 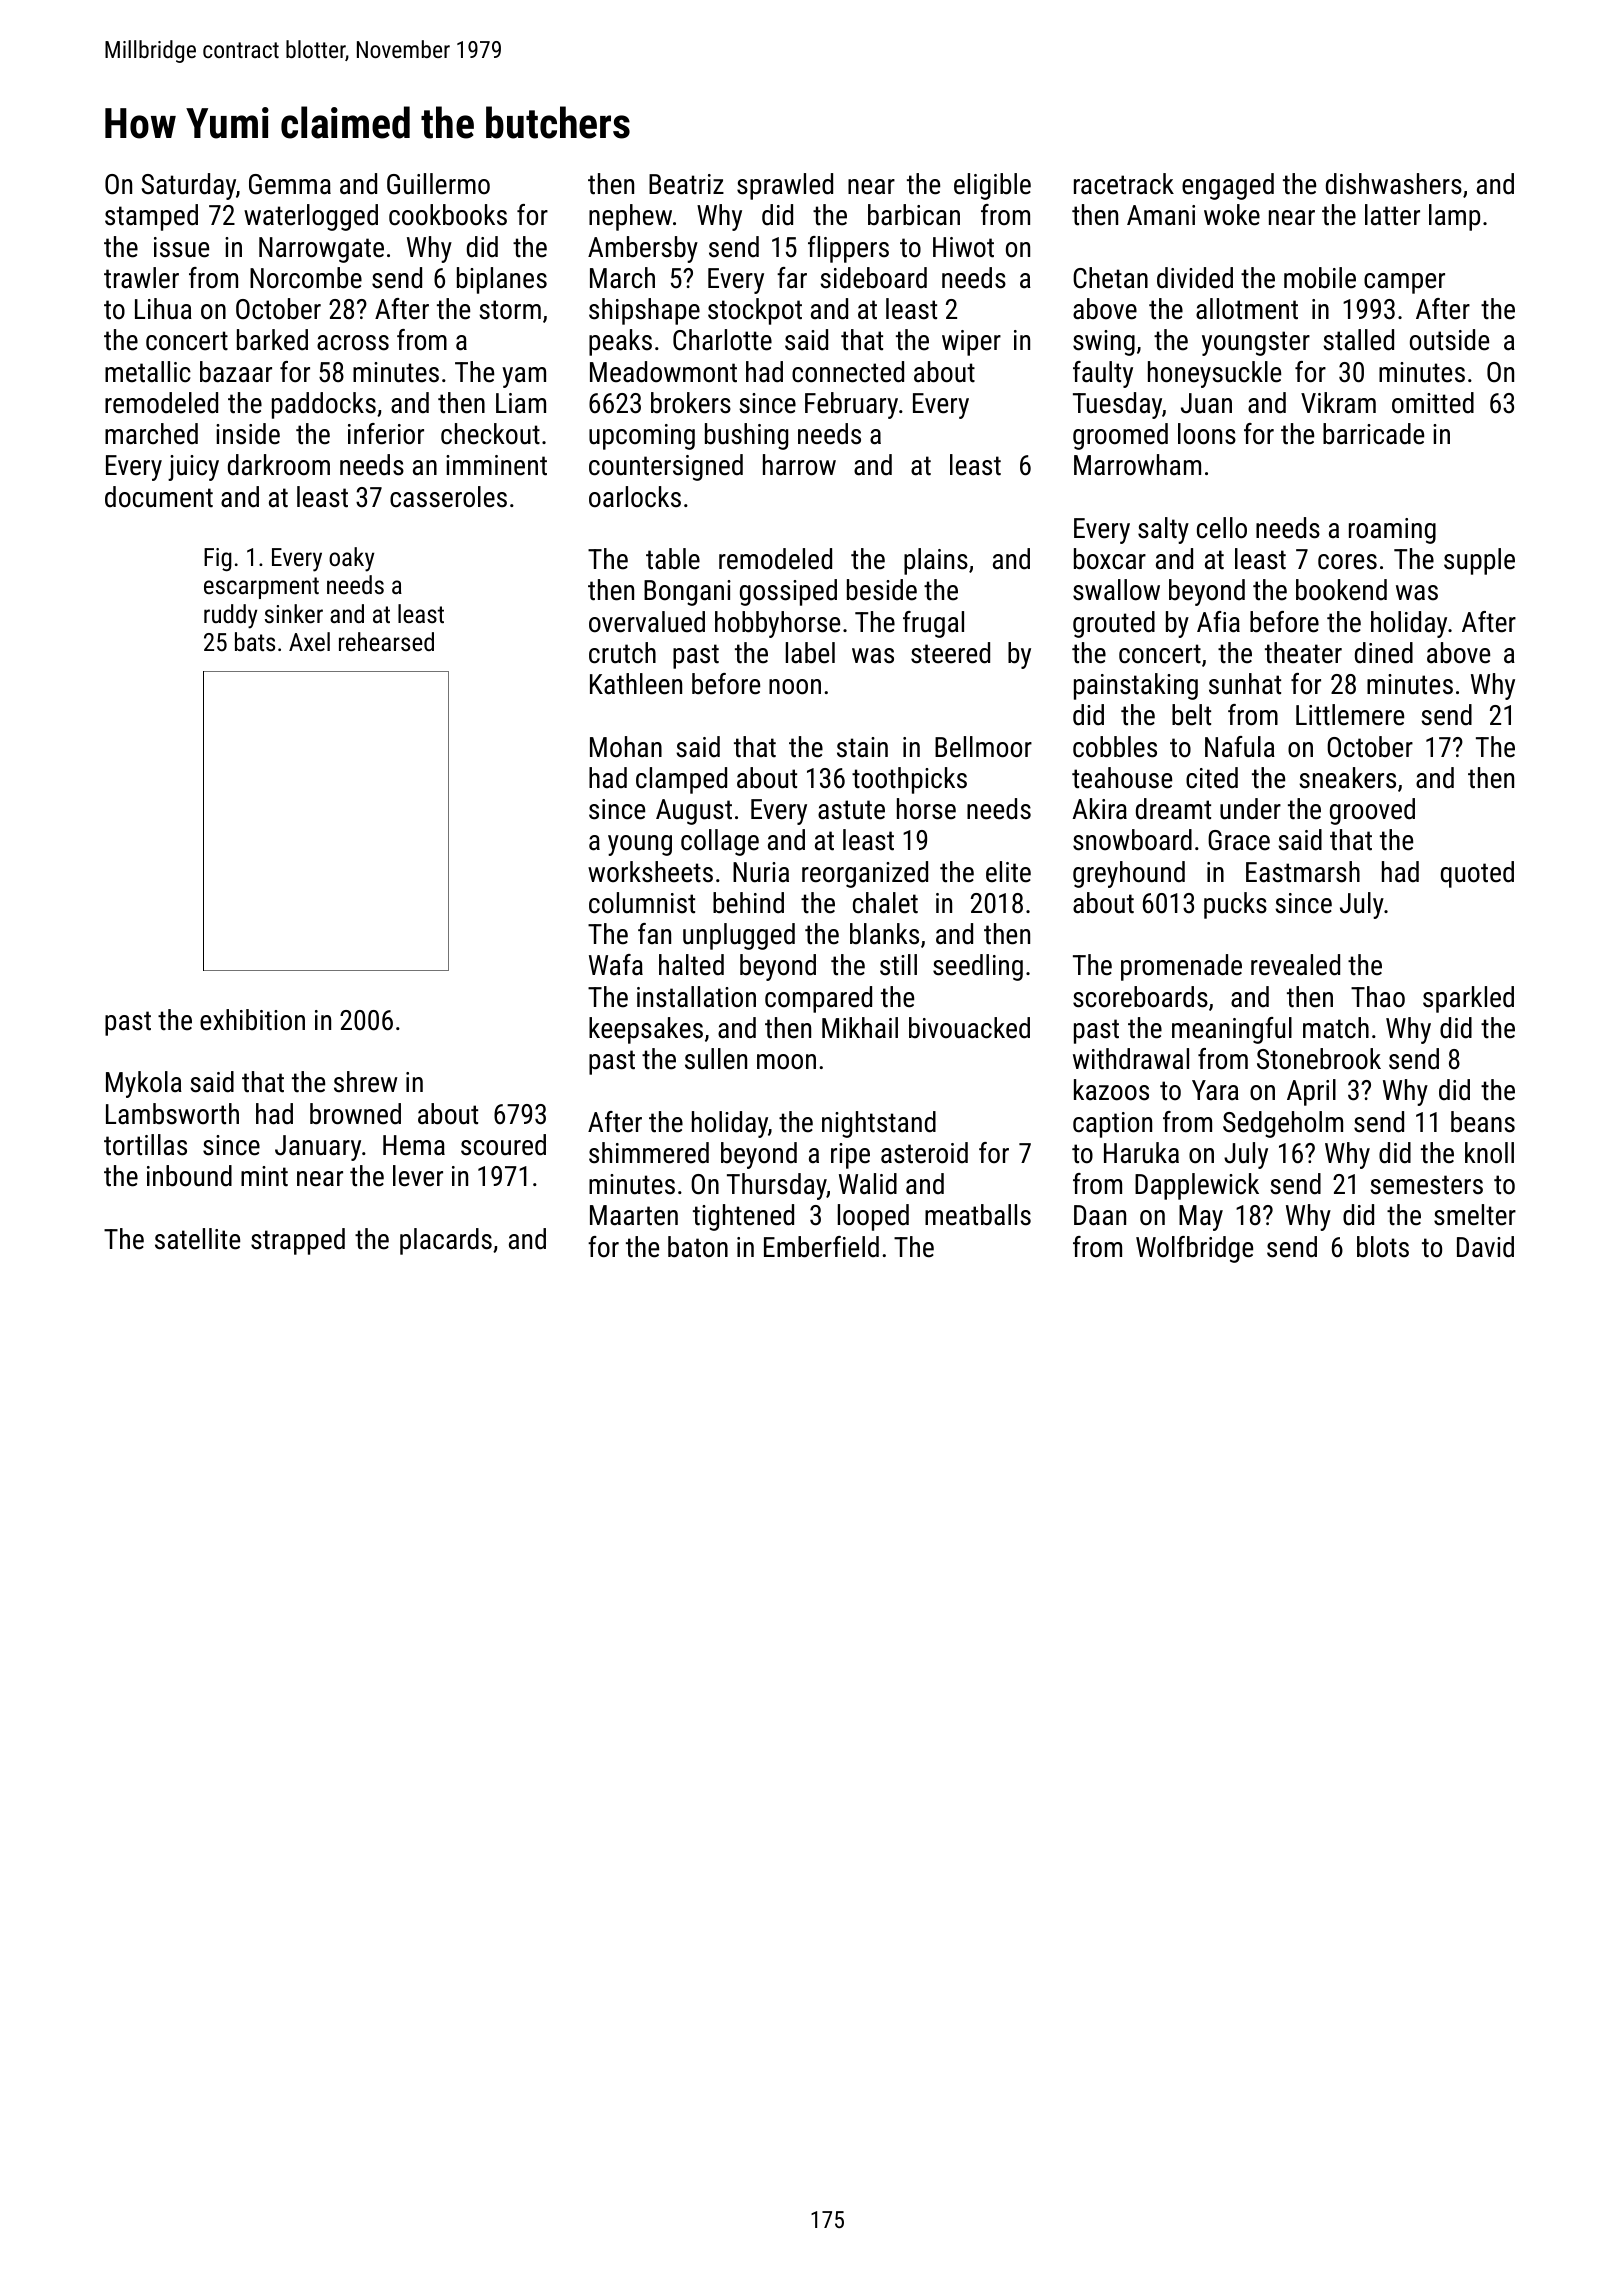 What do you see at coordinates (218, 559) in the page?
I see `Fig` at bounding box center [218, 559].
